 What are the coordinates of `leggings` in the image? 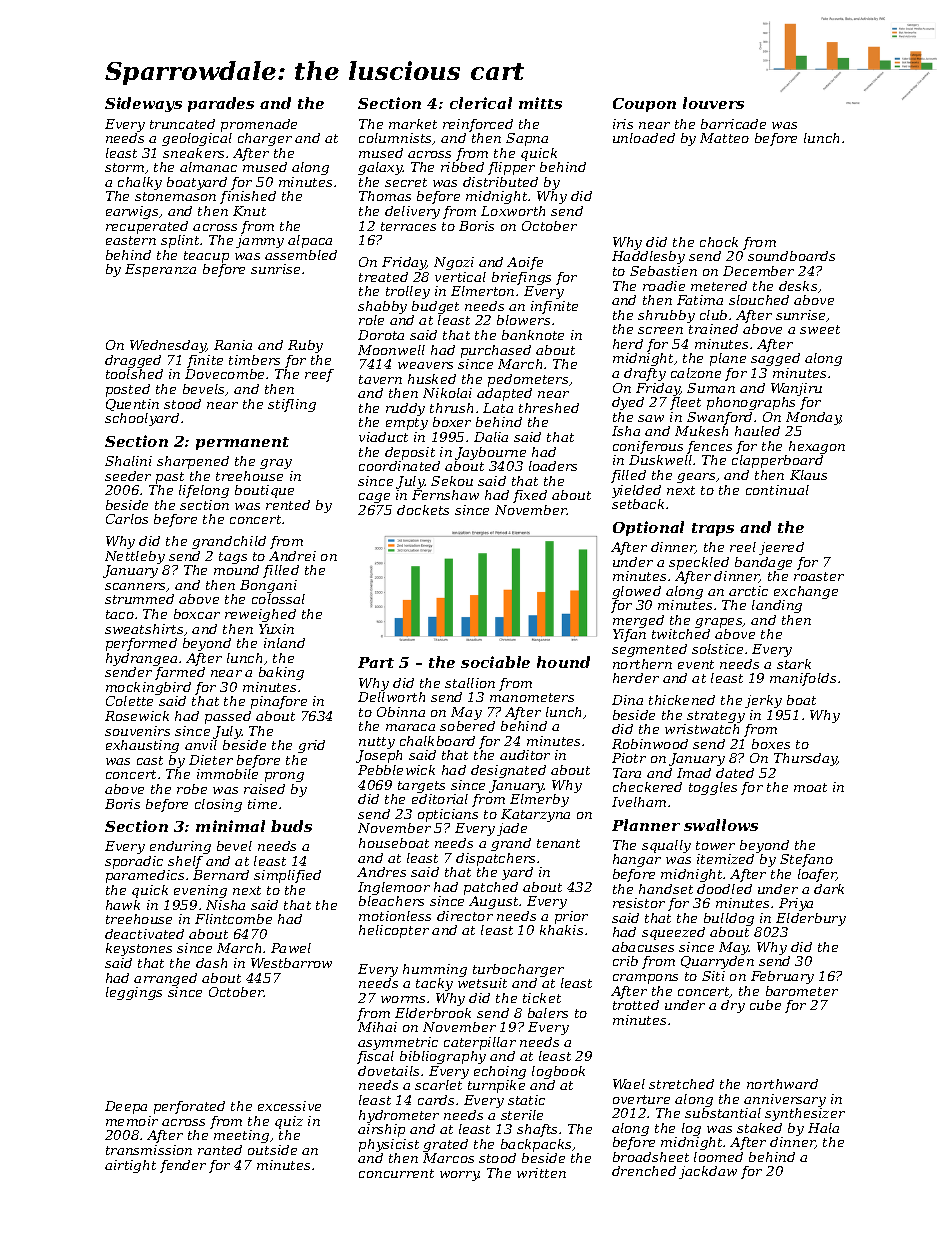 It's located at (134, 993).
